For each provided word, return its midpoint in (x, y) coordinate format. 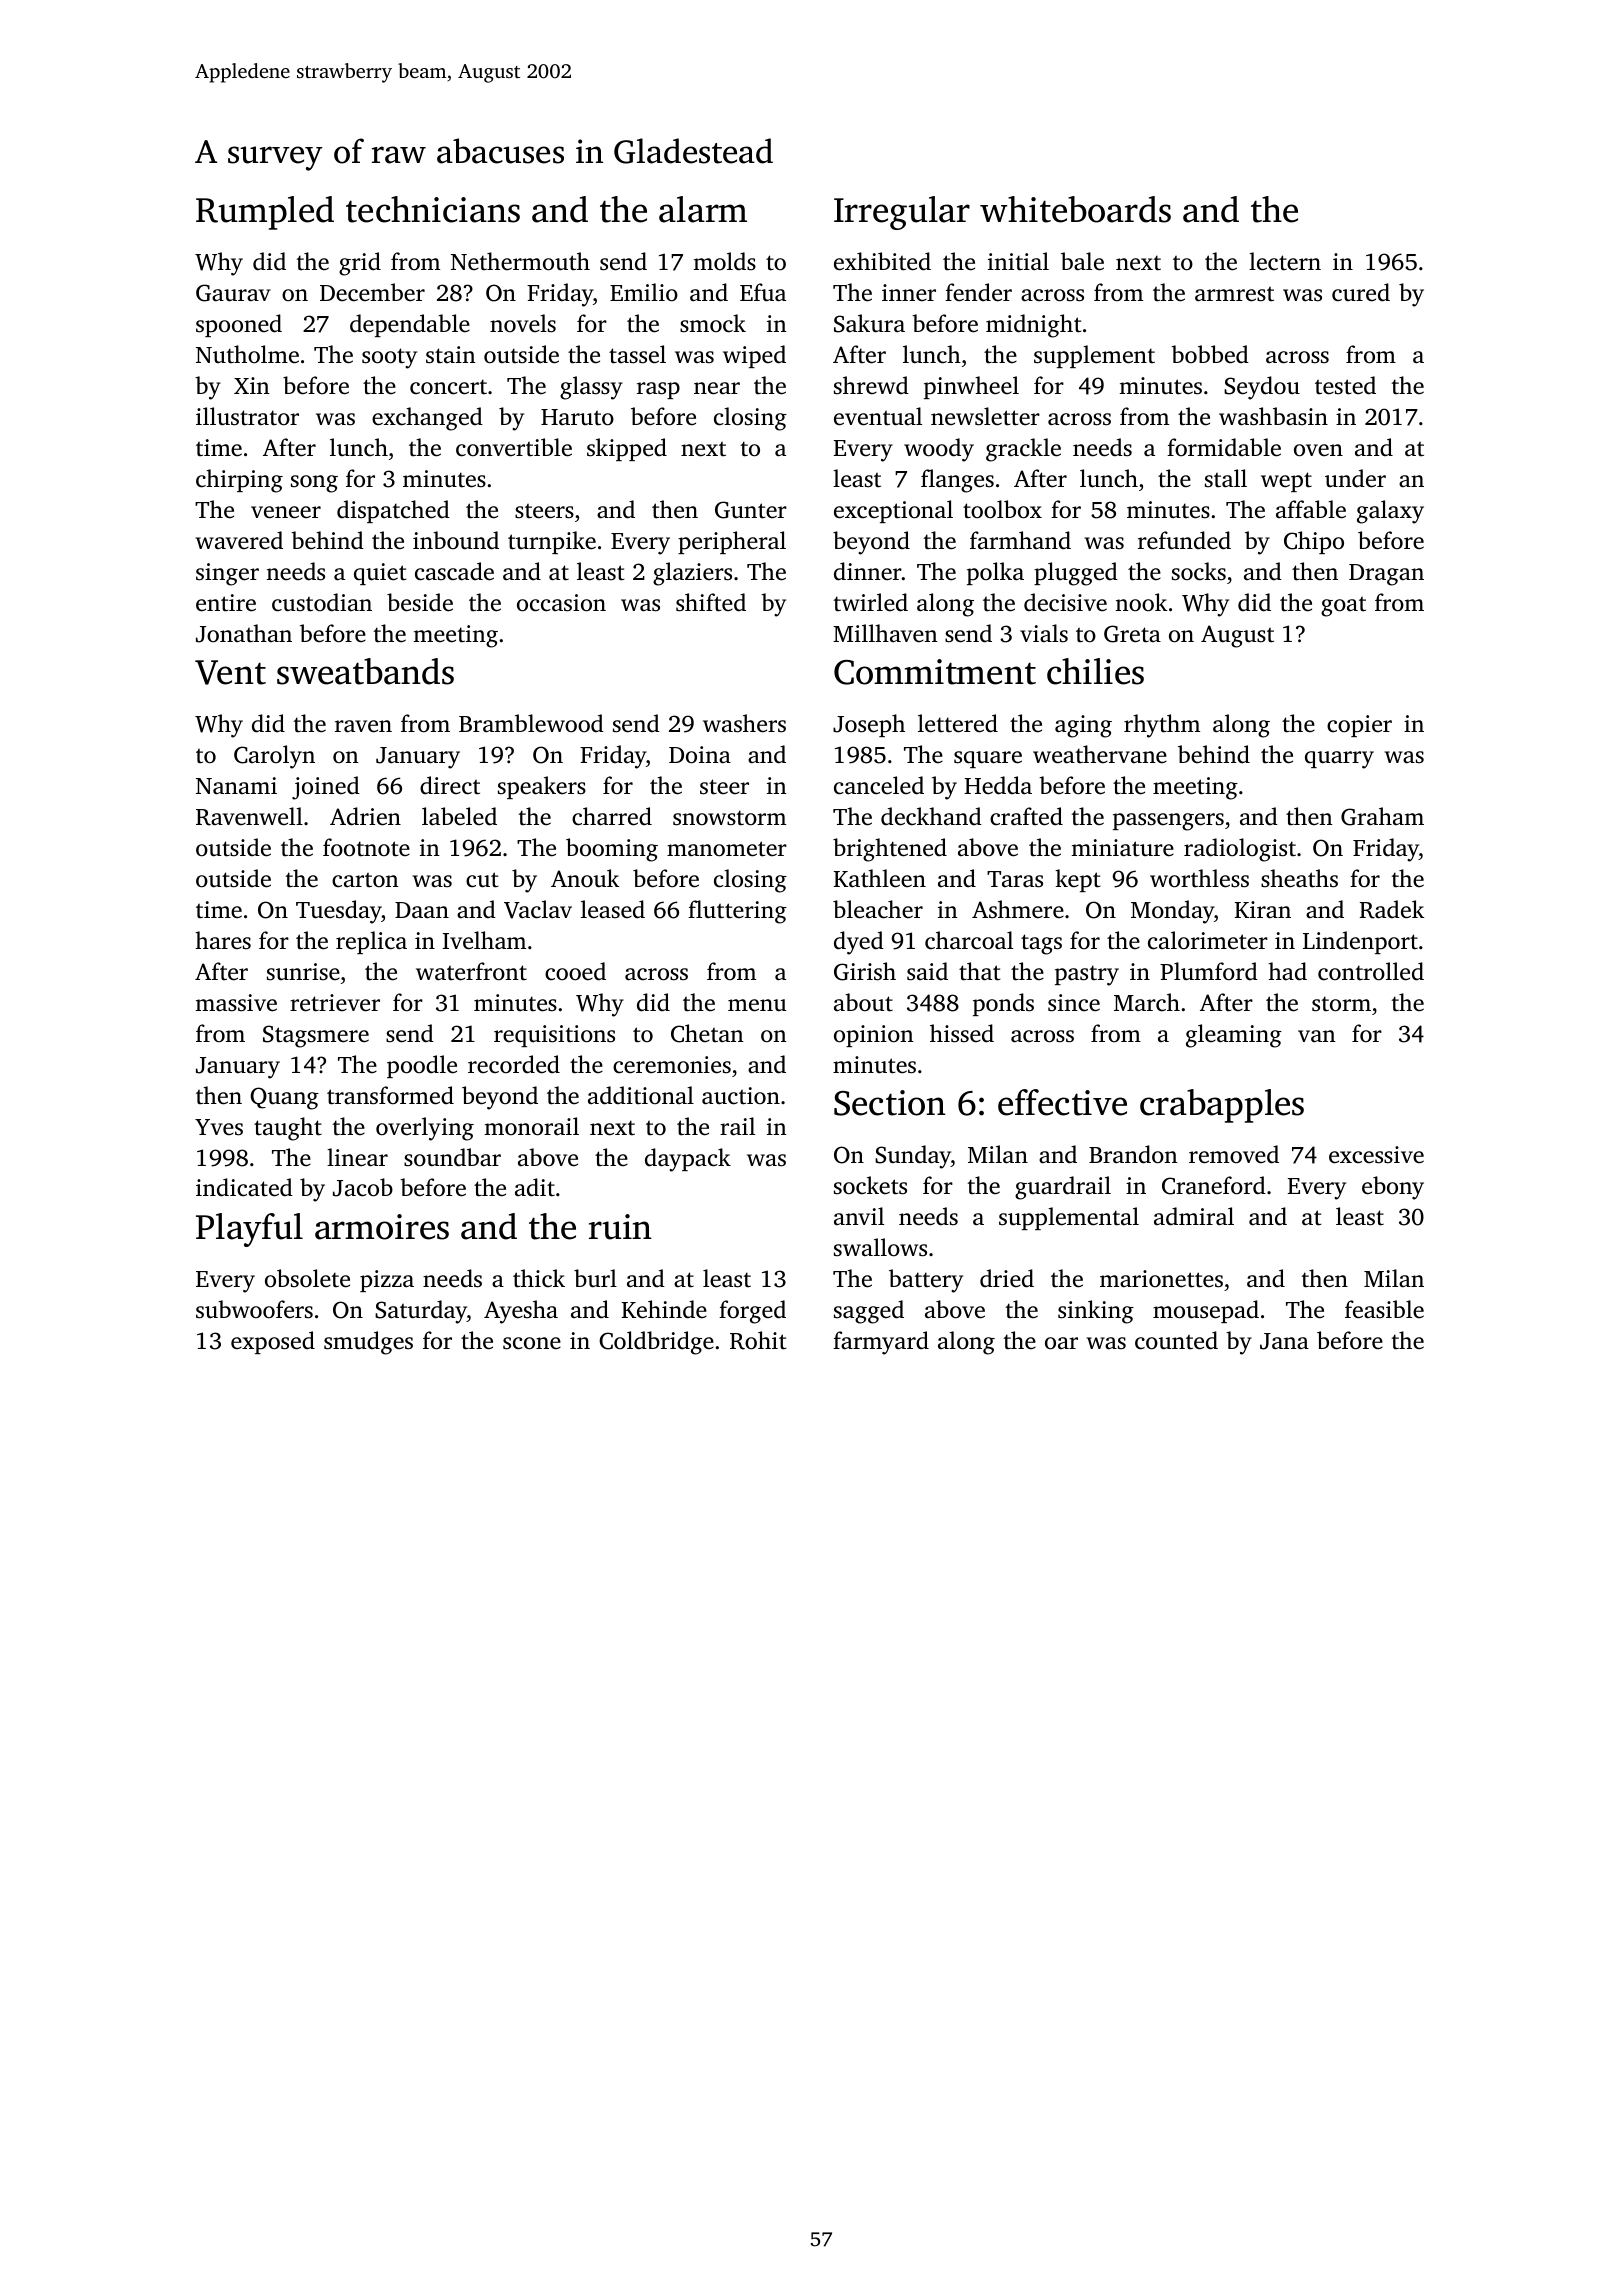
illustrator (247, 416)
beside (420, 602)
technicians (433, 209)
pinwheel (971, 387)
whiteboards (1075, 209)
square (988, 759)
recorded (514, 1064)
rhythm (1162, 726)
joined (326, 788)
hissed (962, 1033)
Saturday (421, 1312)
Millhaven (885, 633)
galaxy (1390, 512)
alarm (703, 209)
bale (1082, 261)
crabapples (1222, 1106)
